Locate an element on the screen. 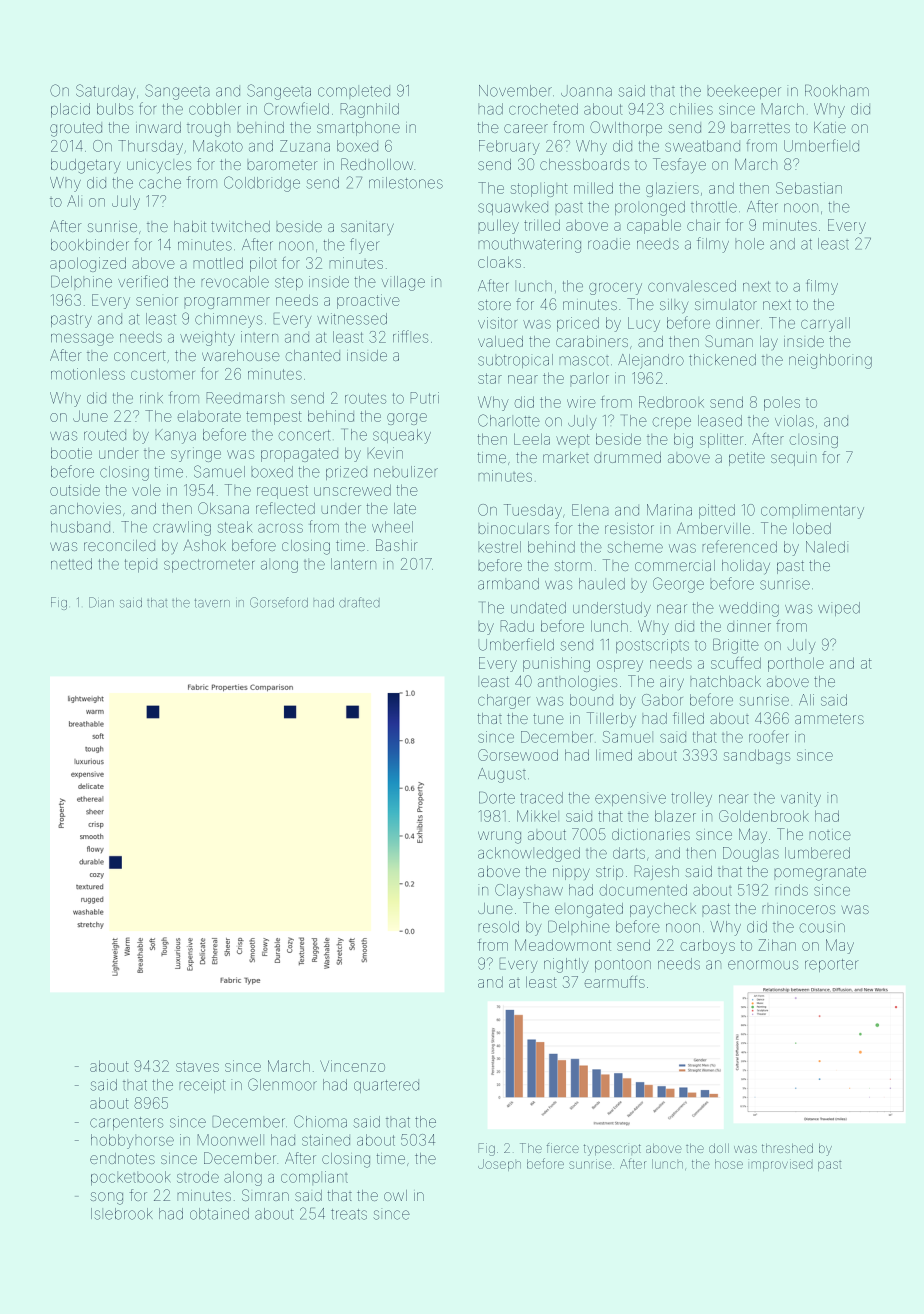  bulbs is located at coordinates (115, 109).
